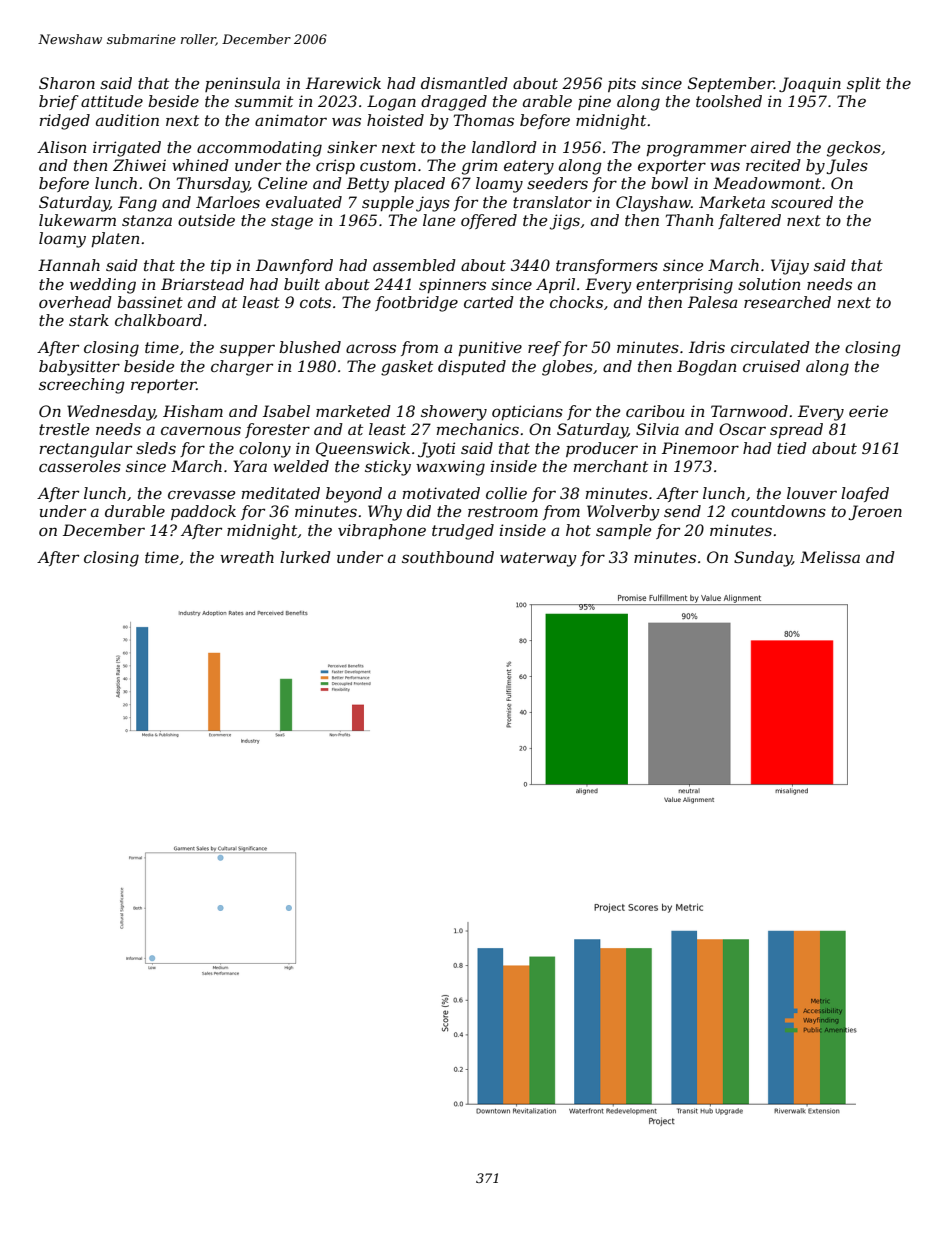  Describe the element at coordinates (787, 302) in the page. I see `researched` at that location.
